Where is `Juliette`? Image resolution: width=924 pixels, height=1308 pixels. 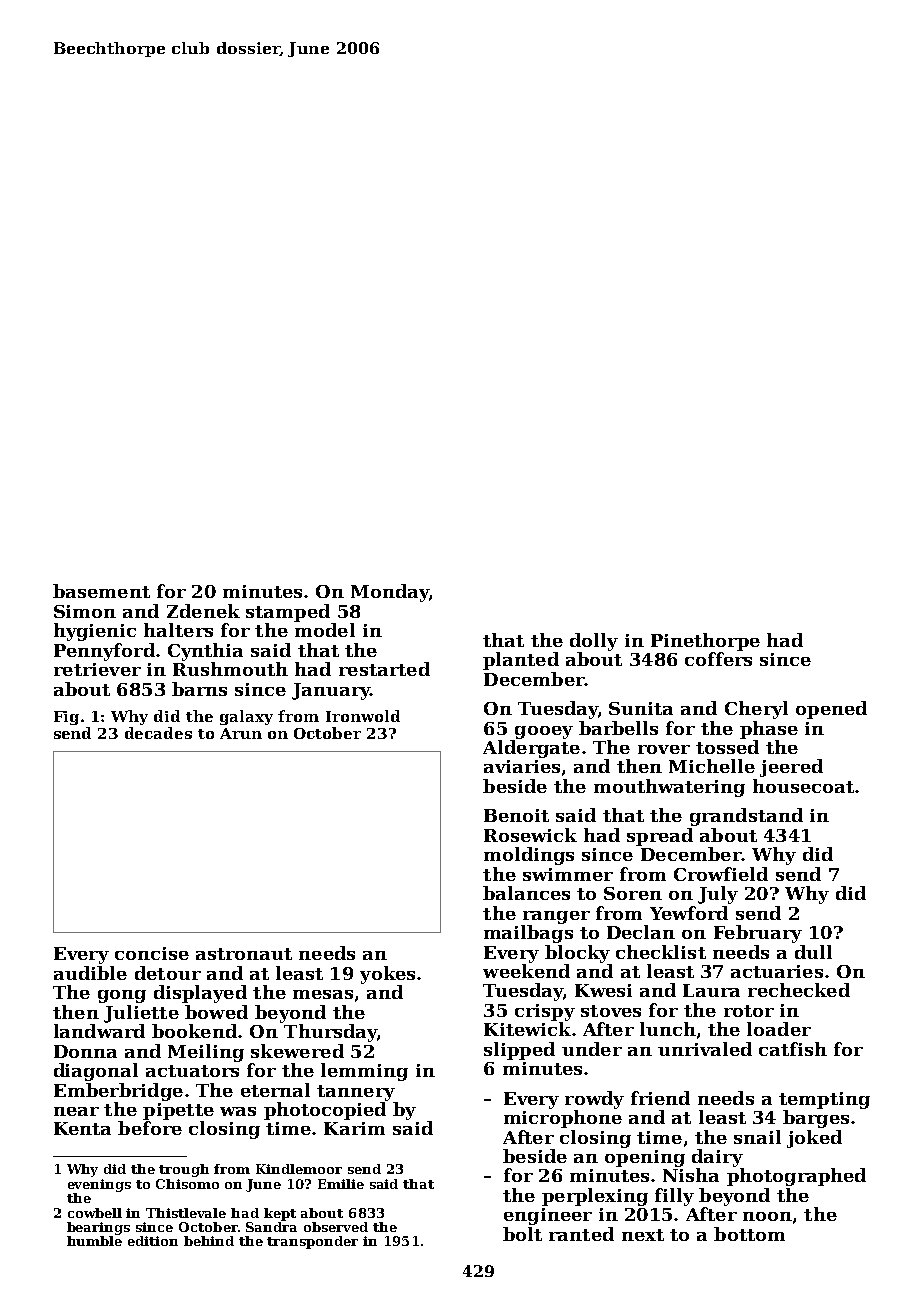 Juliette is located at coordinates (141, 1014).
